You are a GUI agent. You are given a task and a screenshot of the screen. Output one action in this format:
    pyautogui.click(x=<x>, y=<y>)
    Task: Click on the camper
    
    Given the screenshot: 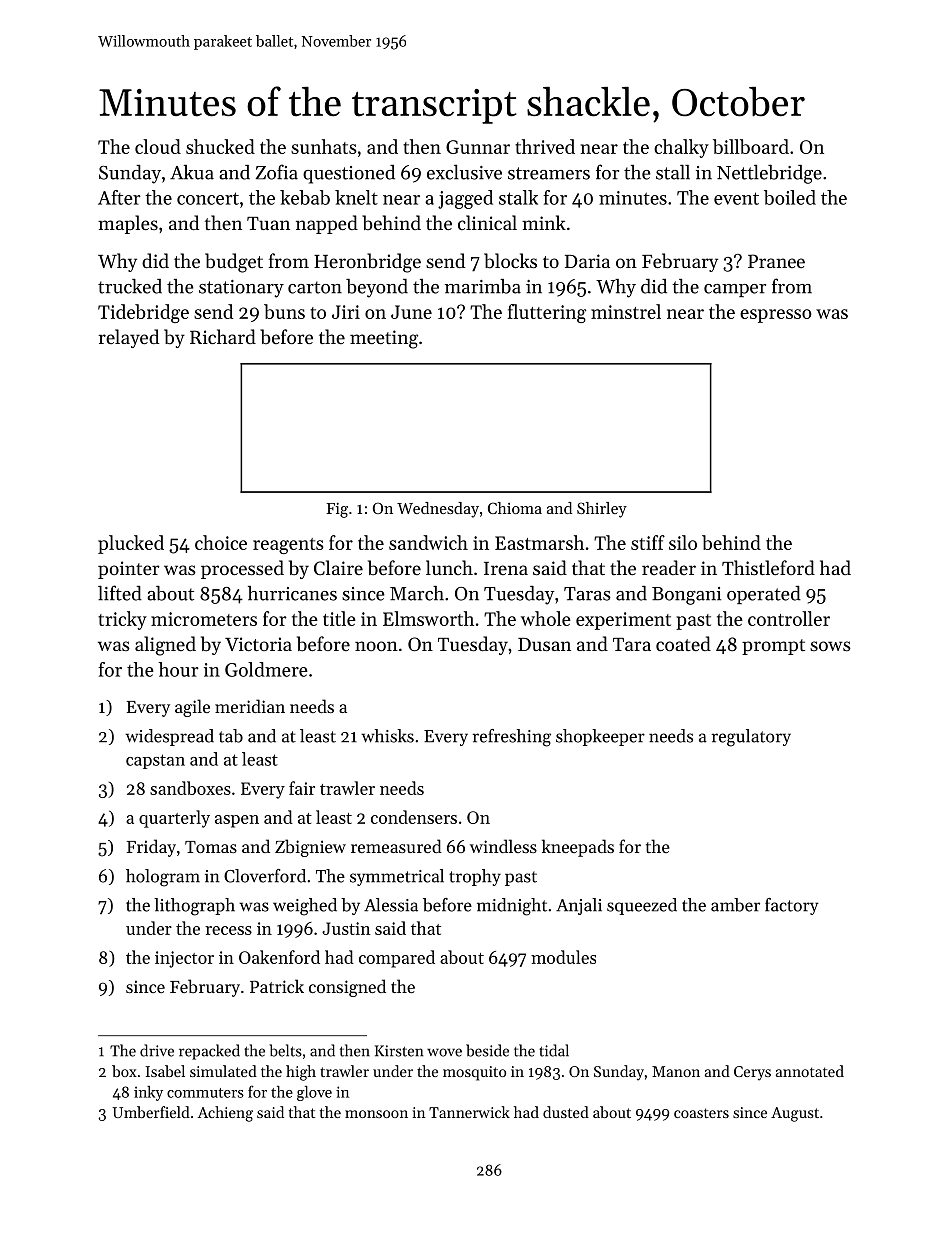 What is the action you would take?
    pyautogui.click(x=735, y=290)
